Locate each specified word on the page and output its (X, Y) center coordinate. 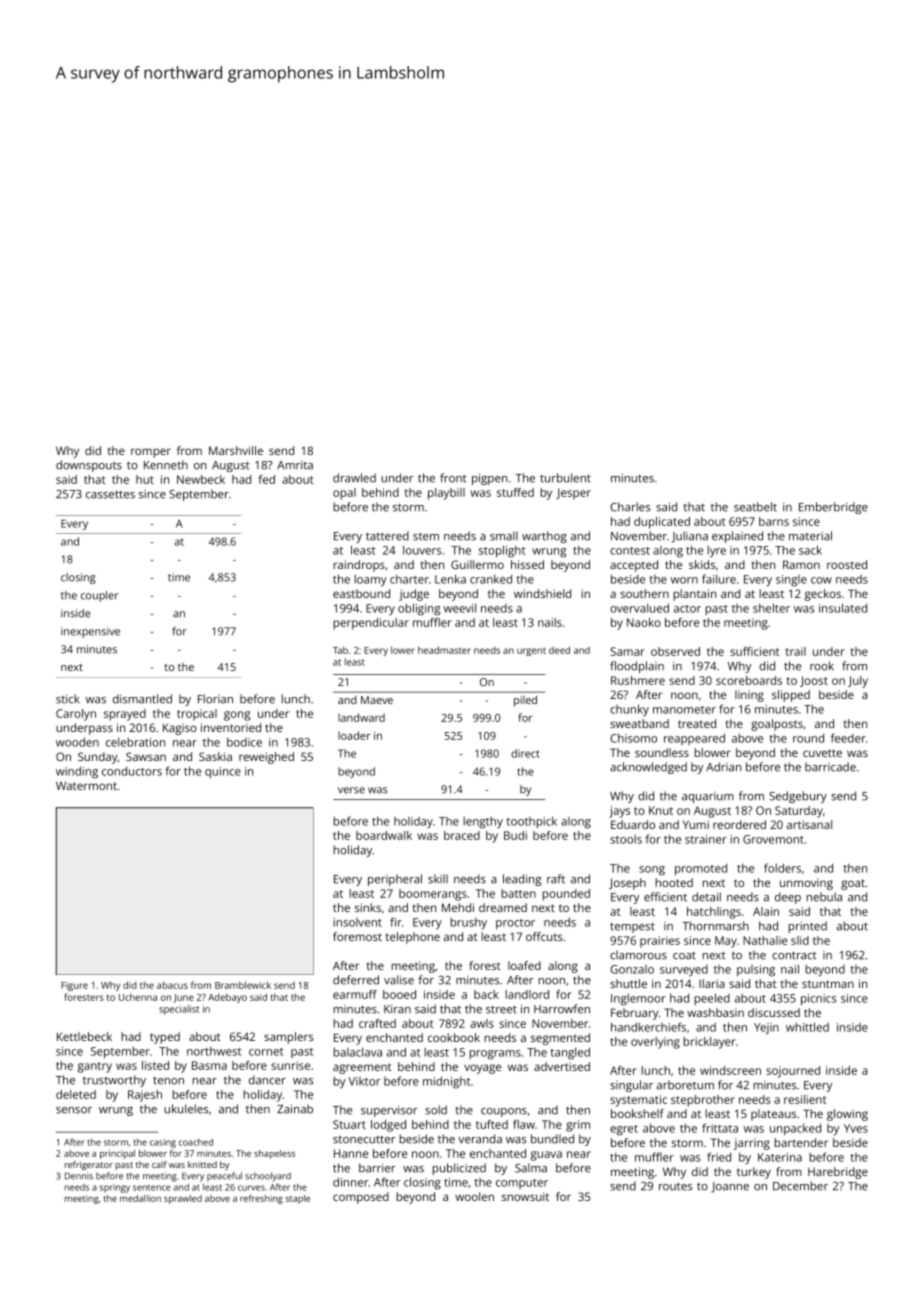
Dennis (79, 1176)
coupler (100, 596)
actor (687, 609)
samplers (288, 1038)
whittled (807, 1027)
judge (414, 595)
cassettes (110, 494)
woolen (474, 1196)
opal (344, 494)
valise (399, 980)
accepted (634, 566)
